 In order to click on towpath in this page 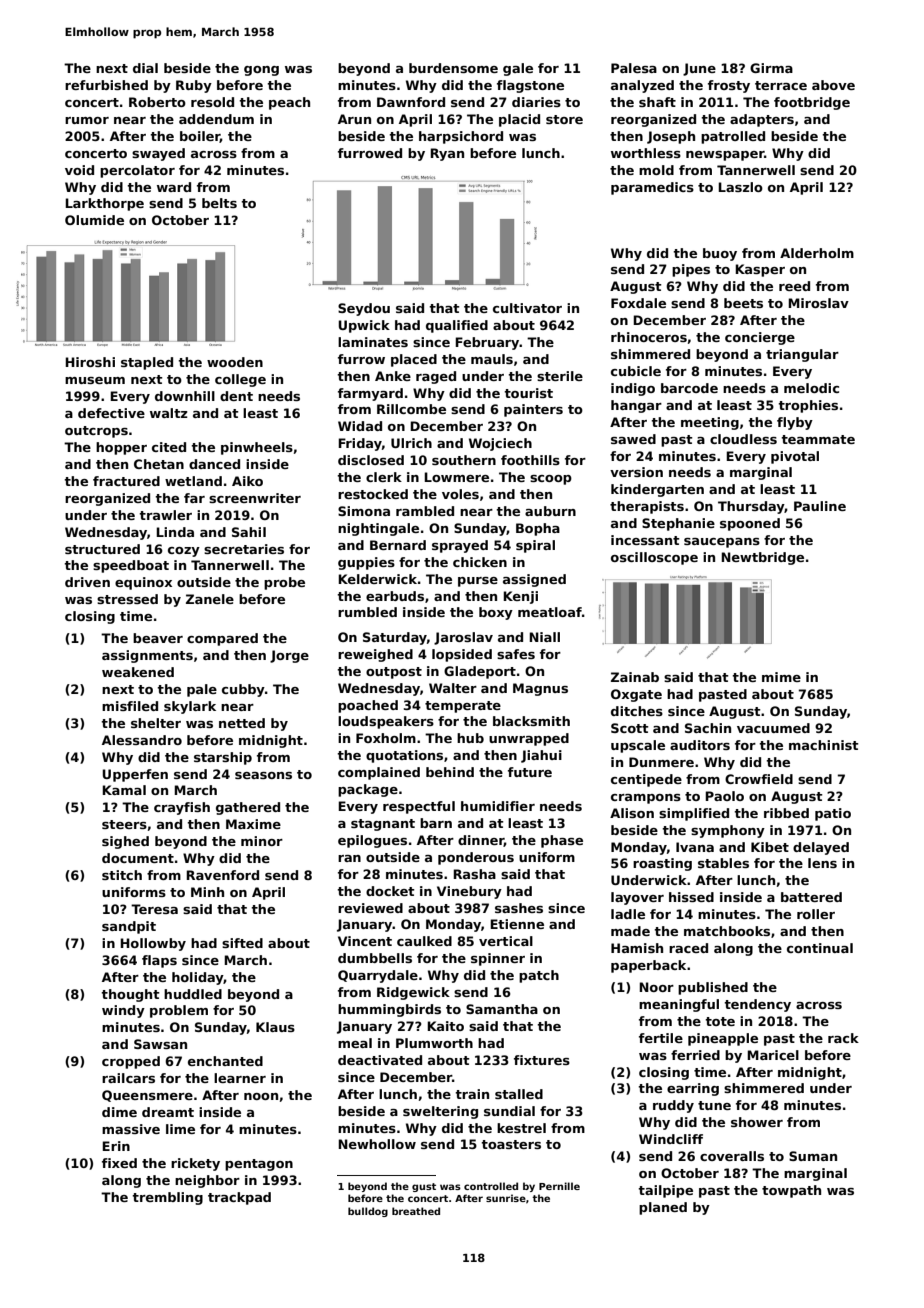, I will do `click(791, 1191)`.
